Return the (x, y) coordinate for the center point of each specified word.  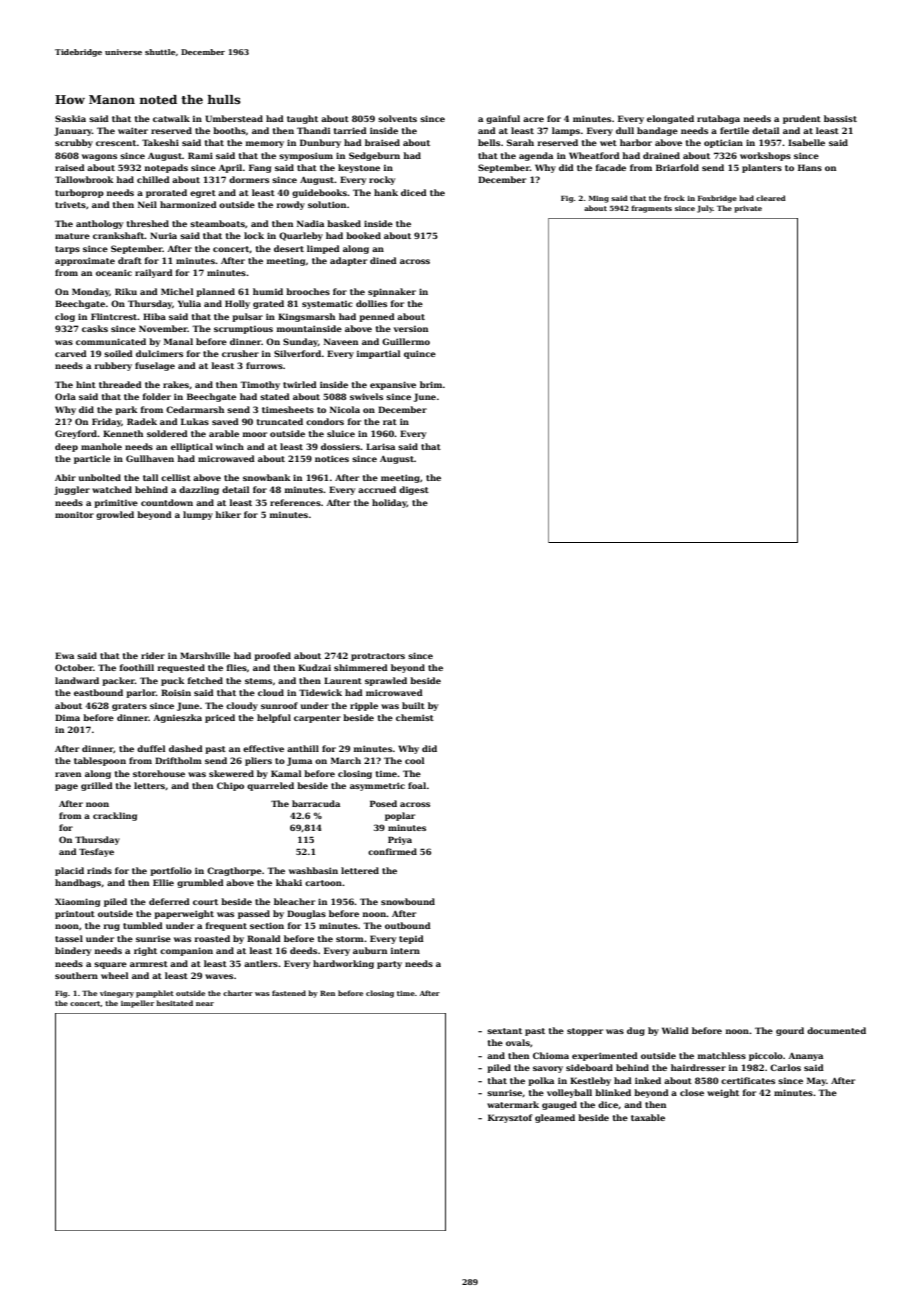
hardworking (343, 964)
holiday (389, 503)
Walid (675, 1030)
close (692, 1092)
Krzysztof (510, 1118)
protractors (378, 657)
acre (533, 119)
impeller (137, 1004)
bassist (840, 118)
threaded (120, 384)
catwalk (171, 118)
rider (153, 655)
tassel (69, 938)
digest (414, 490)
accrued (377, 489)
